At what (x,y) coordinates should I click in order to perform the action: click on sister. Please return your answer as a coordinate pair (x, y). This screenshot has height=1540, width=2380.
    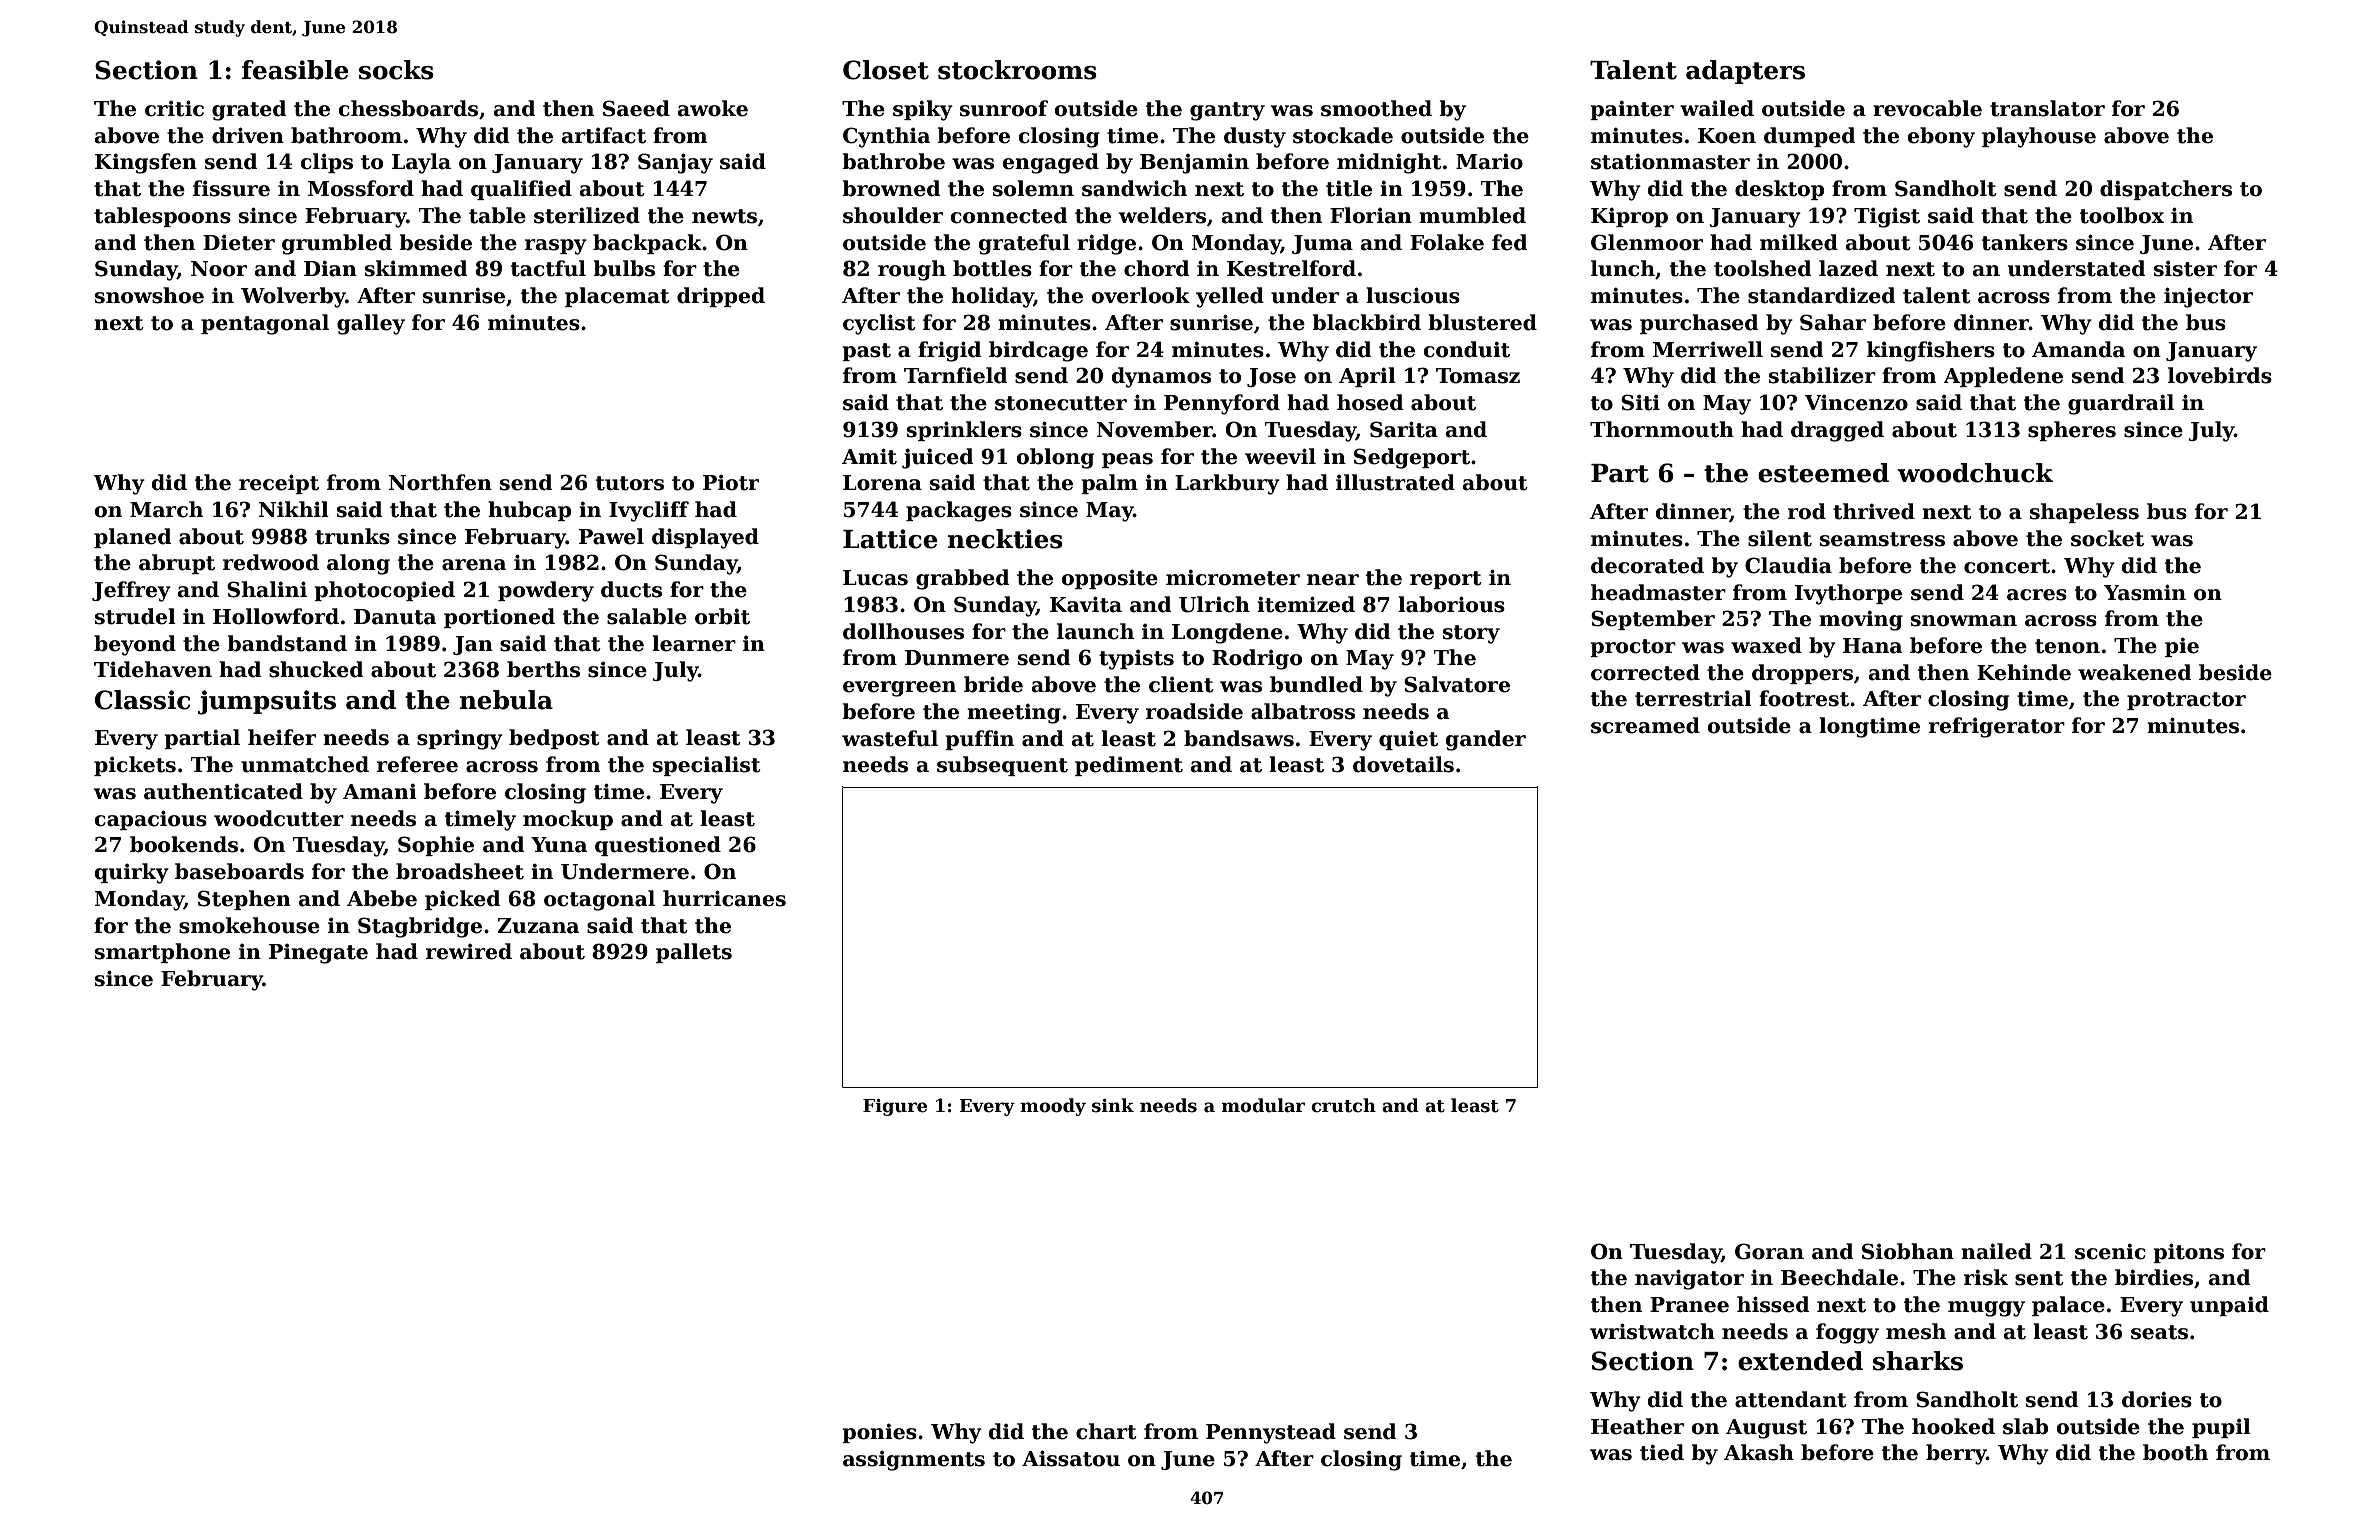
    Looking at the image, I should click on (2185, 269).
